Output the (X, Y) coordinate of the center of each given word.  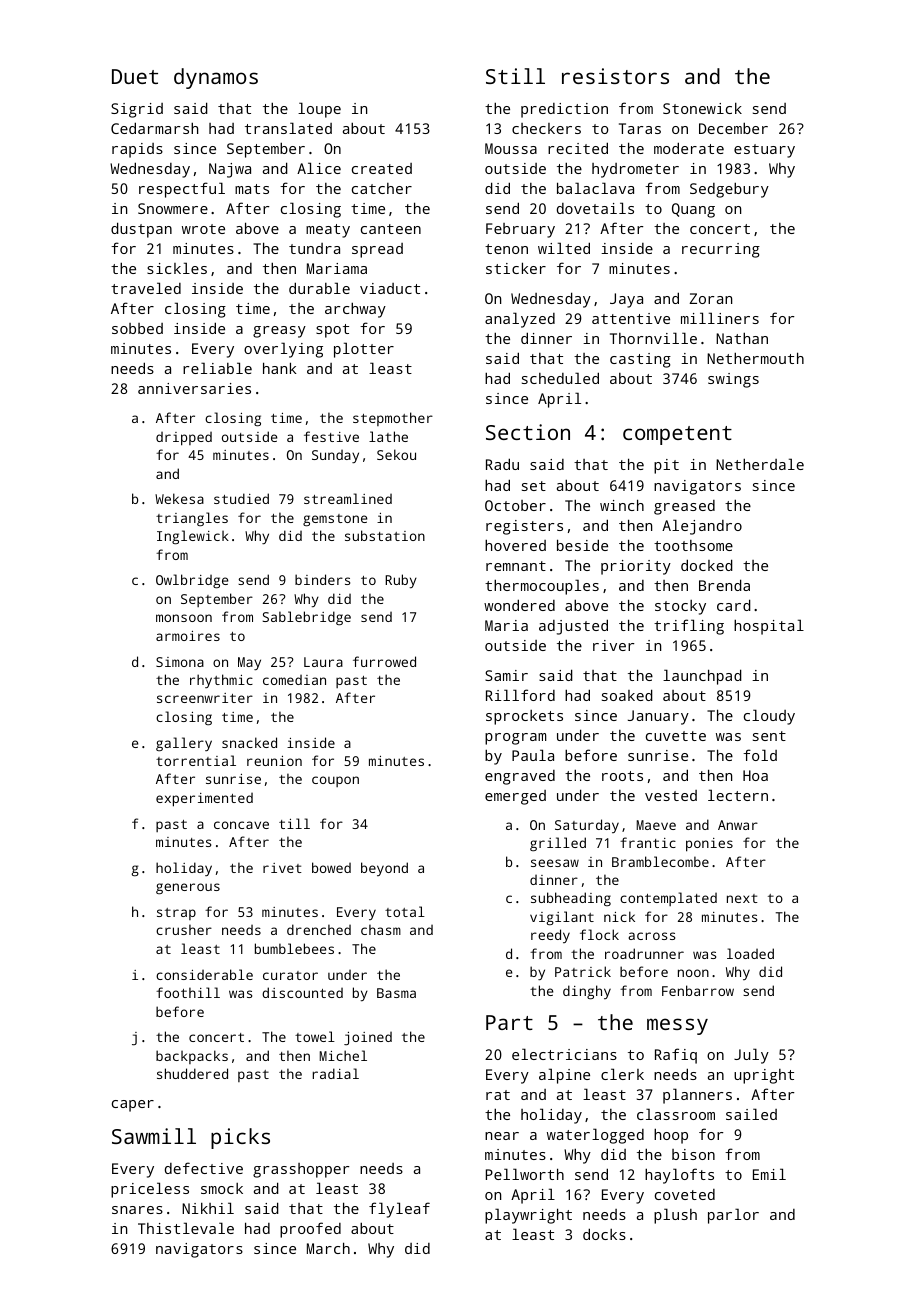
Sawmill (154, 1136)
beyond (384, 869)
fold (760, 755)
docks (604, 1234)
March (328, 1248)
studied (241, 498)
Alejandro (702, 527)
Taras (640, 128)
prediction (564, 110)
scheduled (560, 378)
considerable (204, 974)
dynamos (216, 78)
